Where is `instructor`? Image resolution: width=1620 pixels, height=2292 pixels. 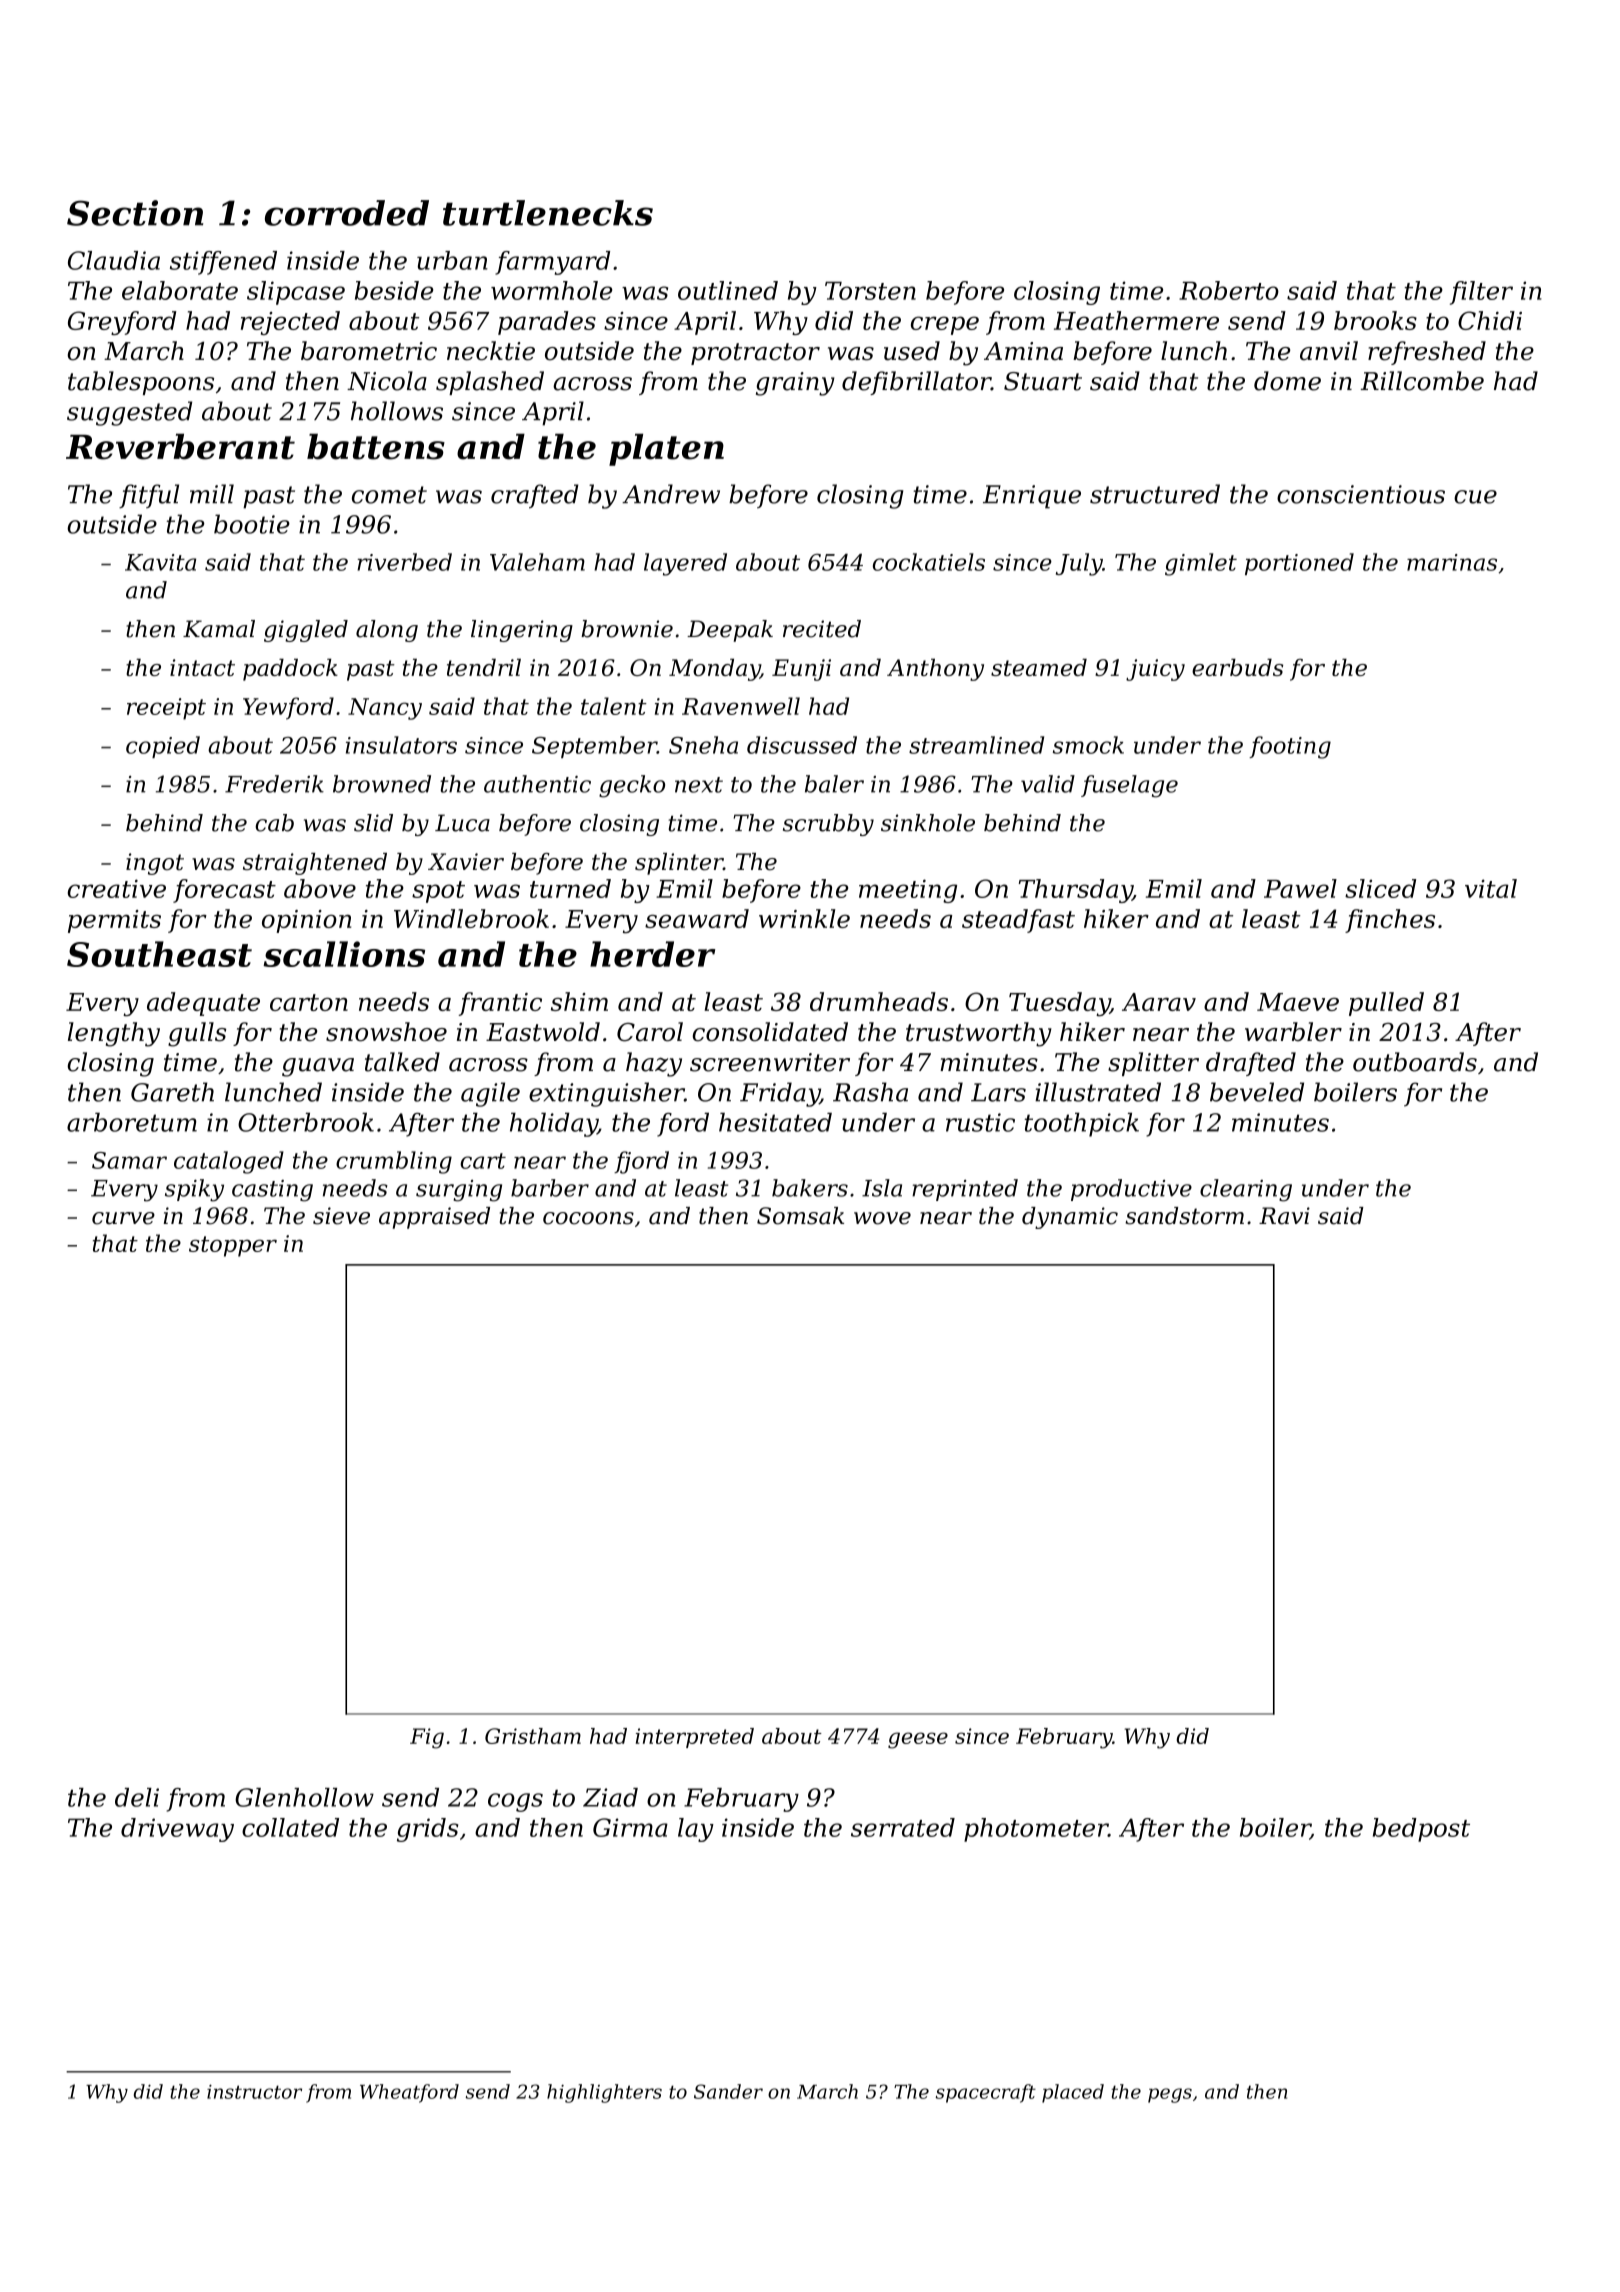 instructor is located at coordinates (254, 2091).
